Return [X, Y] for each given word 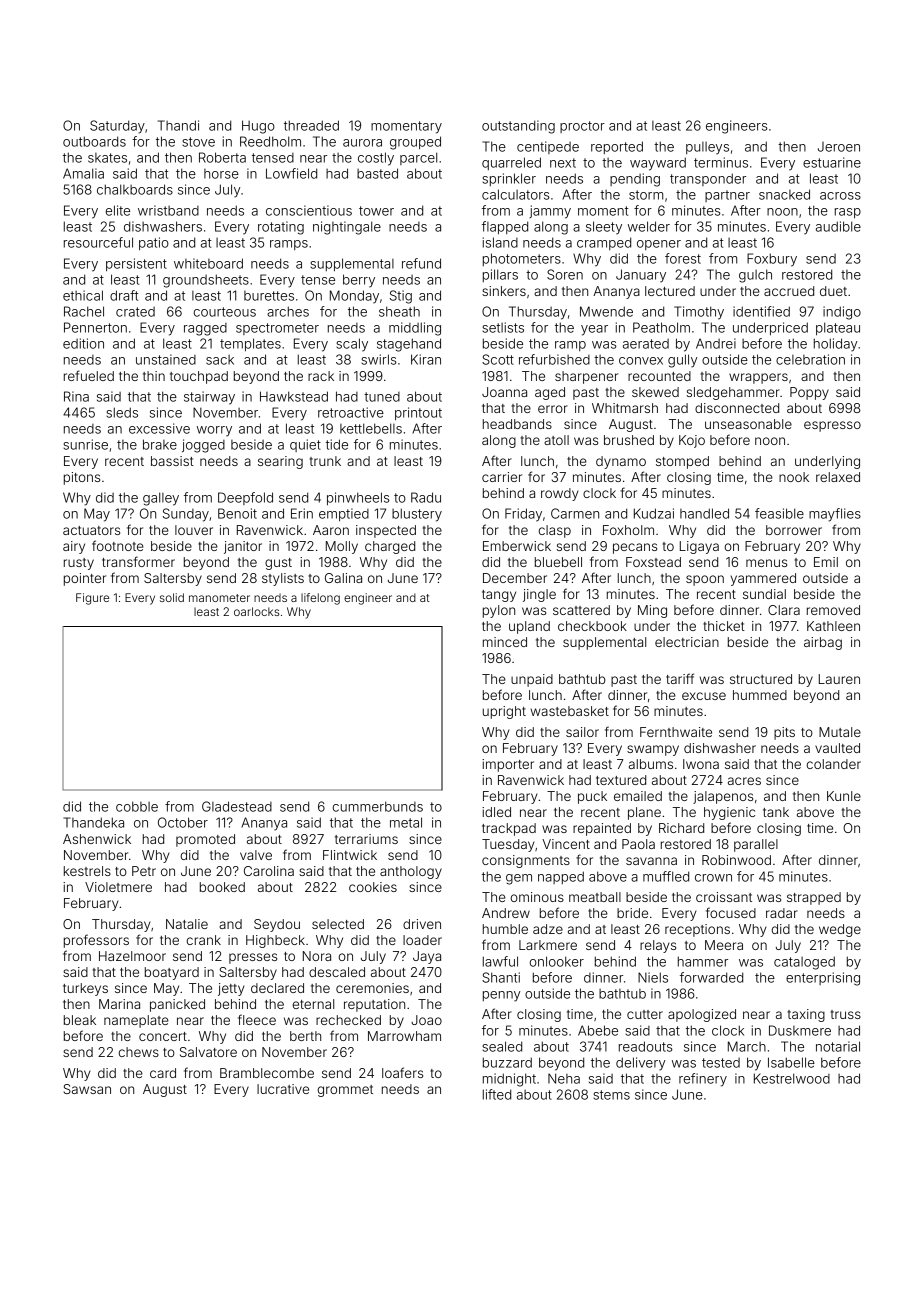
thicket [724, 626]
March [747, 1046]
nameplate [136, 1021]
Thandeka [93, 822]
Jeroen [839, 147]
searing [280, 462]
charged [390, 547]
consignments [526, 861]
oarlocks [257, 611]
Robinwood [736, 860]
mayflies [835, 515]
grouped [415, 143]
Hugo [258, 127]
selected [338, 924]
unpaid [532, 680]
